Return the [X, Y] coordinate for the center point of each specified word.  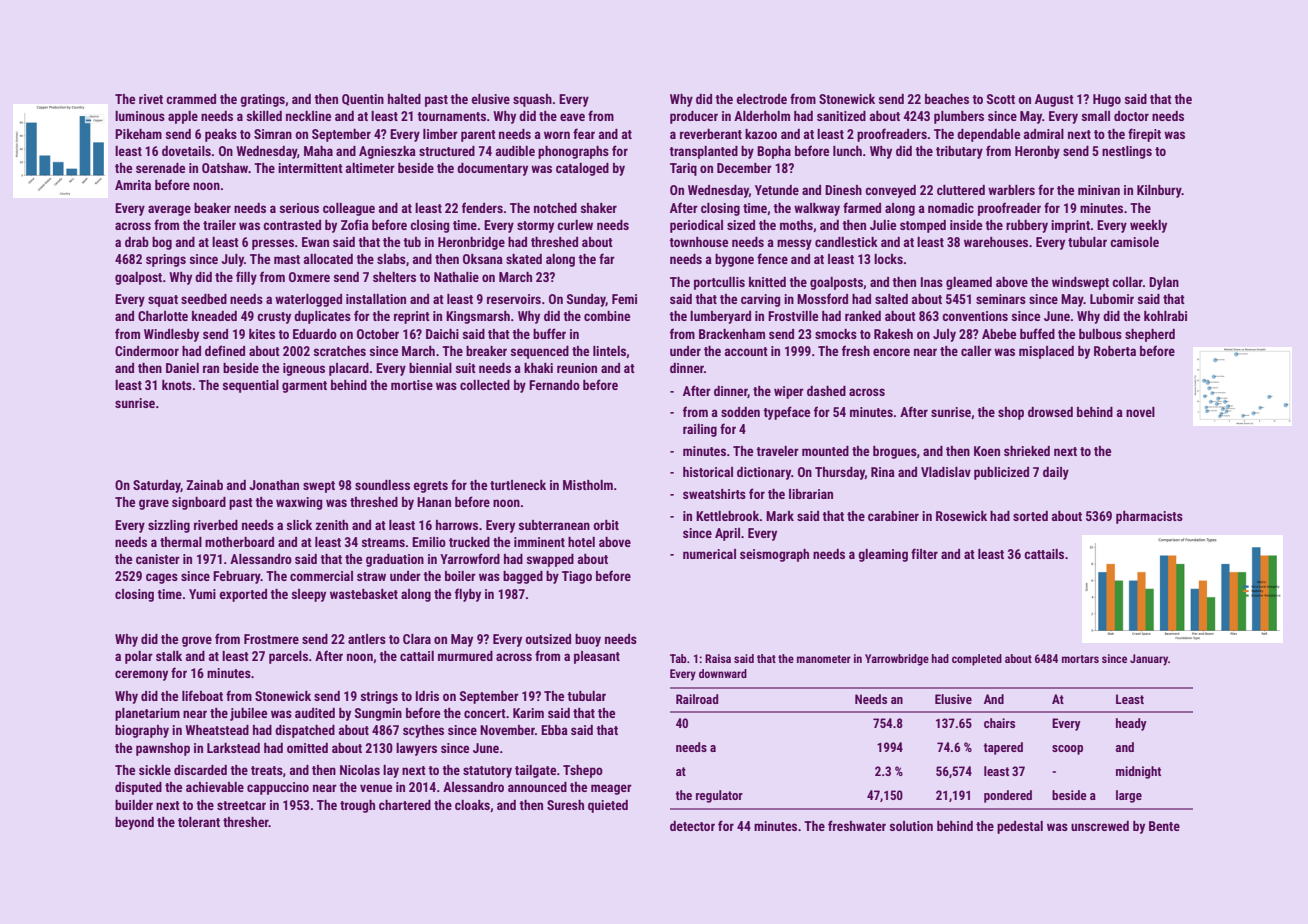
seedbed [204, 299]
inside [966, 225]
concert [485, 713]
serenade [160, 168]
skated [524, 259]
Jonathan [274, 485]
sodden [740, 412]
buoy [588, 640]
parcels [288, 657]
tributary [959, 152]
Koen [987, 451]
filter [924, 553]
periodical [696, 226]
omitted [307, 748]
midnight [1138, 772]
